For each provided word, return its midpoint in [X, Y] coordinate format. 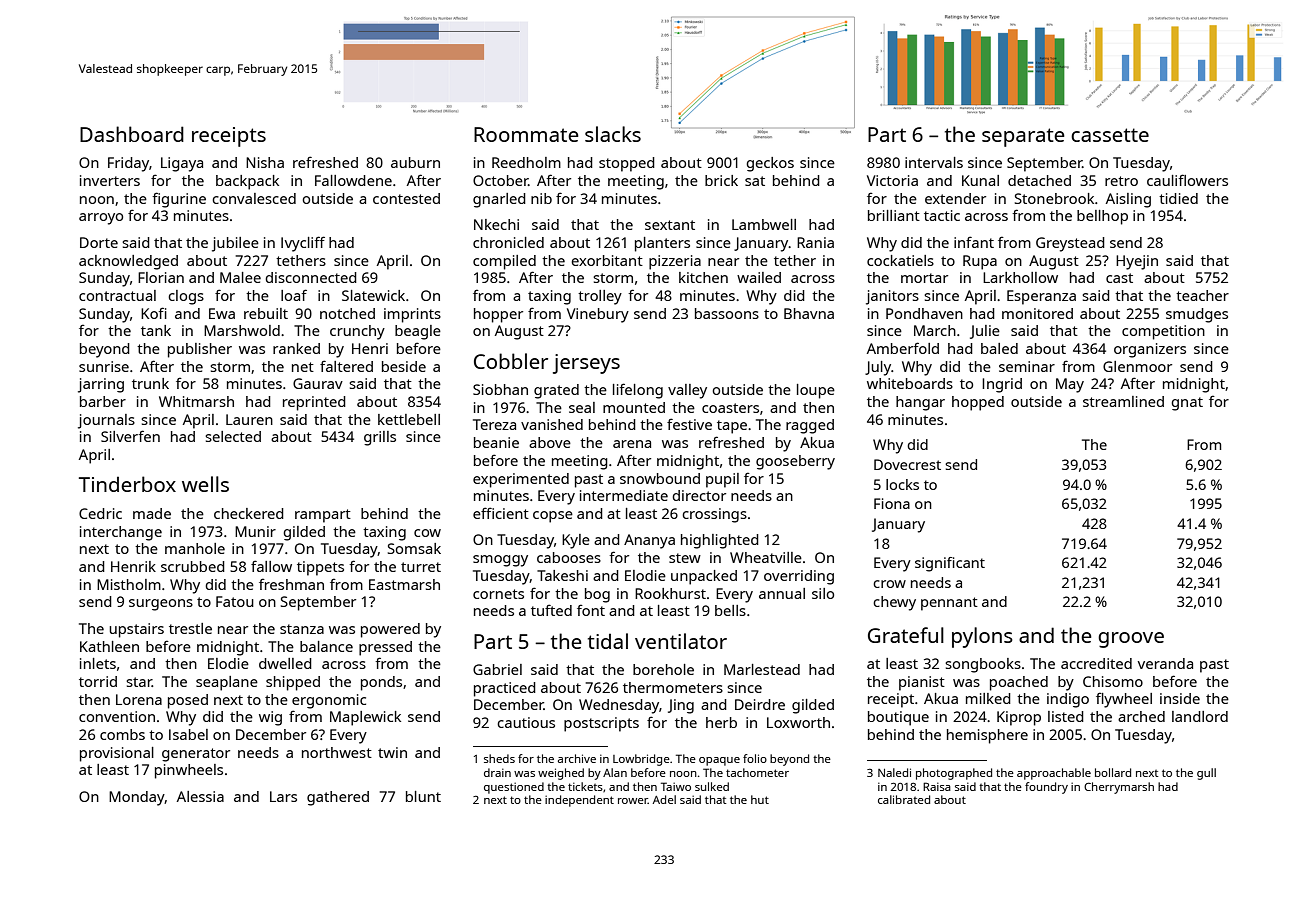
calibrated [904, 799]
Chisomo [1113, 681]
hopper [498, 315]
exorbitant [607, 260]
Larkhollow [1020, 277]
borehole [663, 669]
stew [685, 558]
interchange [121, 533]
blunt [423, 796]
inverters [110, 180]
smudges [1197, 315]
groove [1131, 640]
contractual [117, 295]
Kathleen [109, 646]
